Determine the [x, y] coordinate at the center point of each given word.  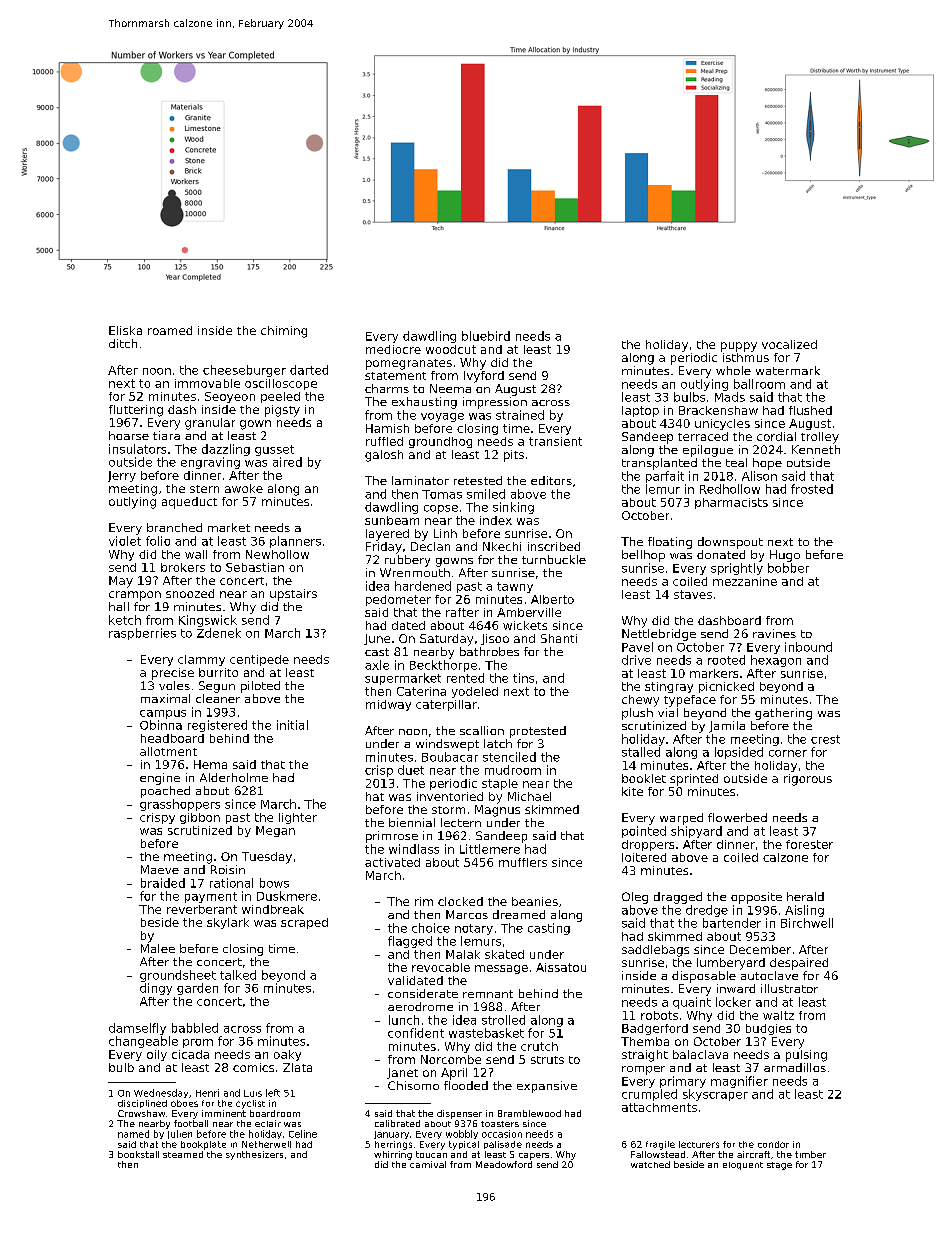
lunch [404, 1020]
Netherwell [266, 1144]
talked [238, 975]
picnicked [726, 687]
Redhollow [730, 489]
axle [377, 665]
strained [520, 415]
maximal [165, 698]
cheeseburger [244, 371]
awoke [244, 488]
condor [773, 1144]
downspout [730, 543]
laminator [420, 480]
